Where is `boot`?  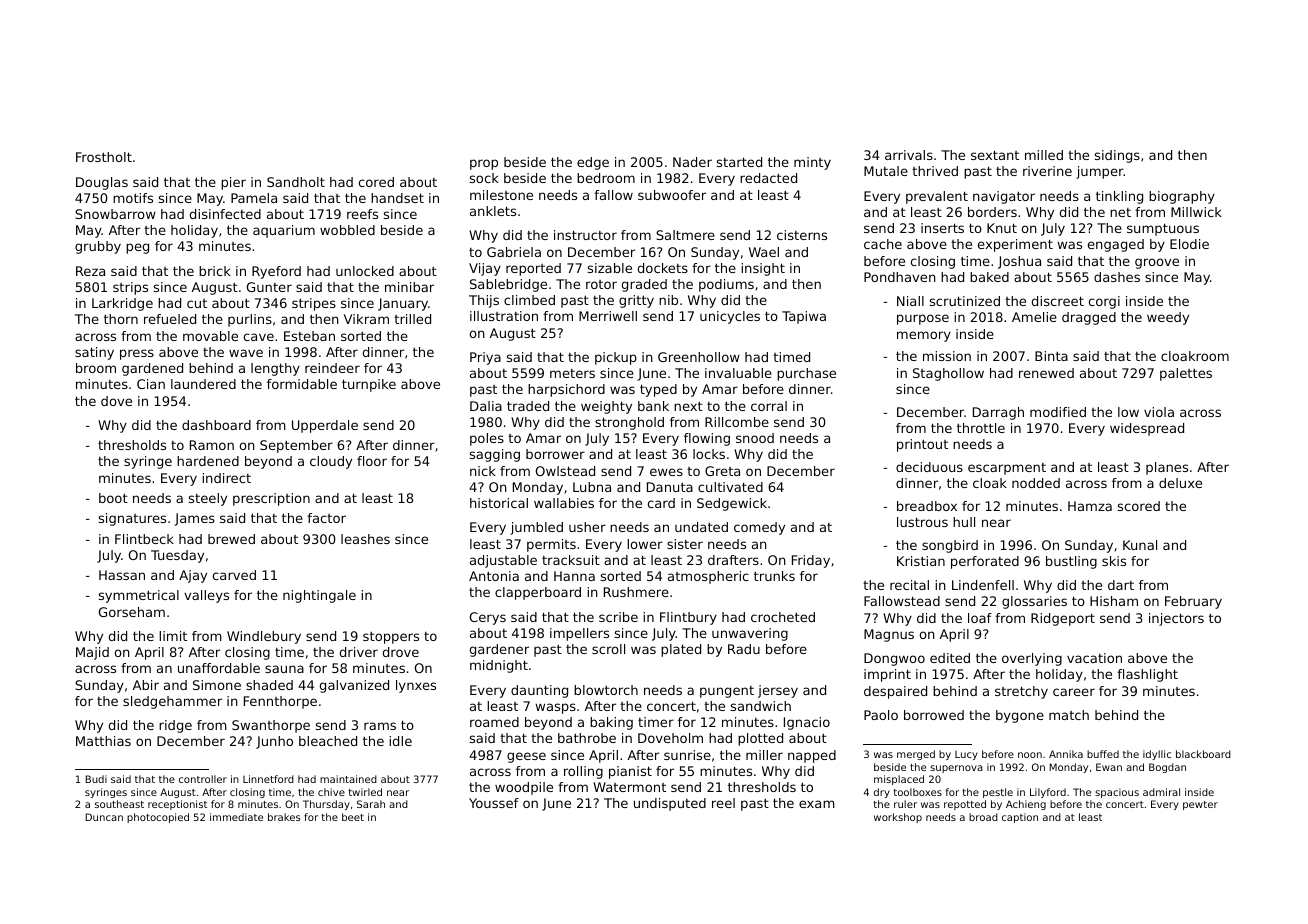
boot is located at coordinates (113, 498).
